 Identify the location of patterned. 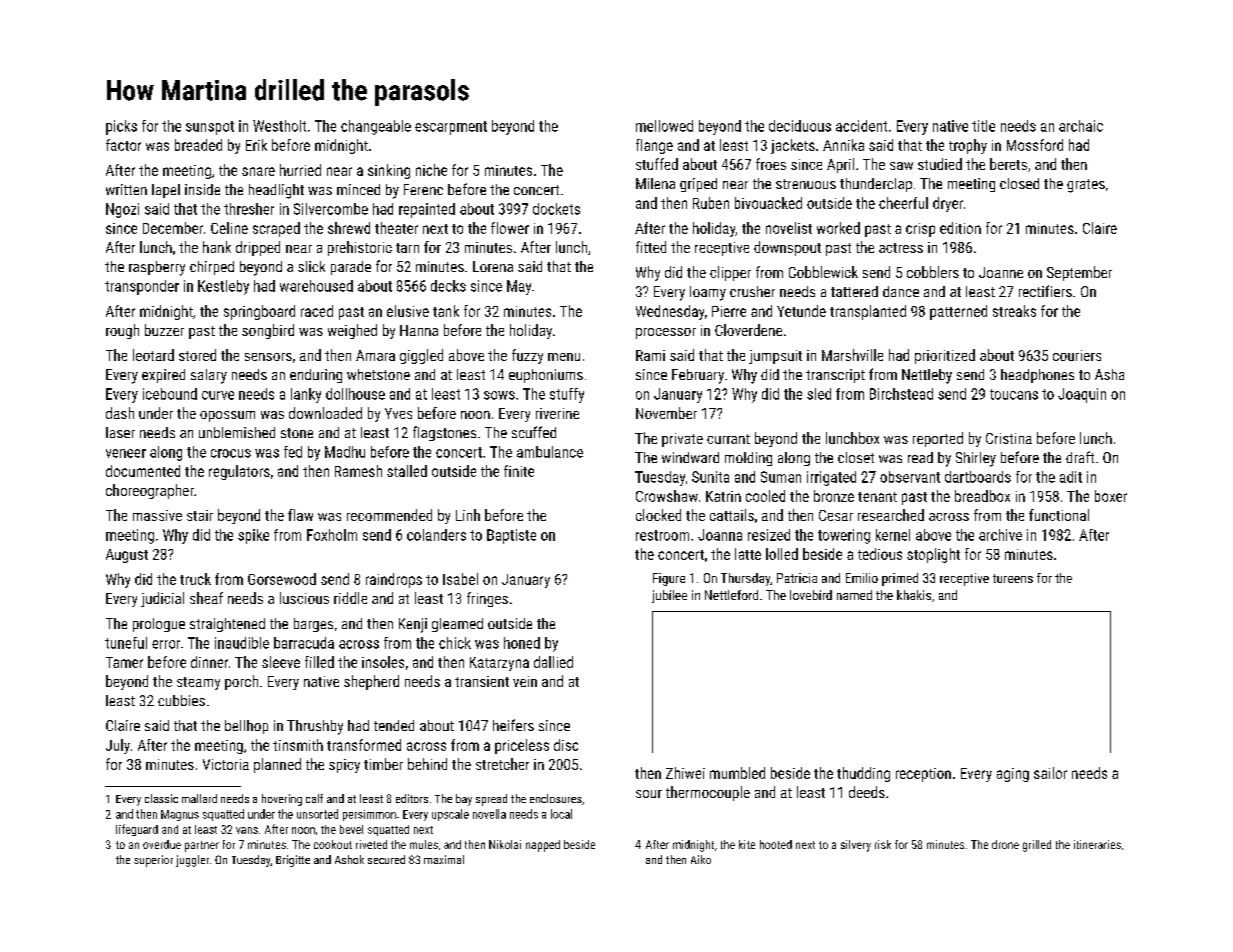
(958, 312).
